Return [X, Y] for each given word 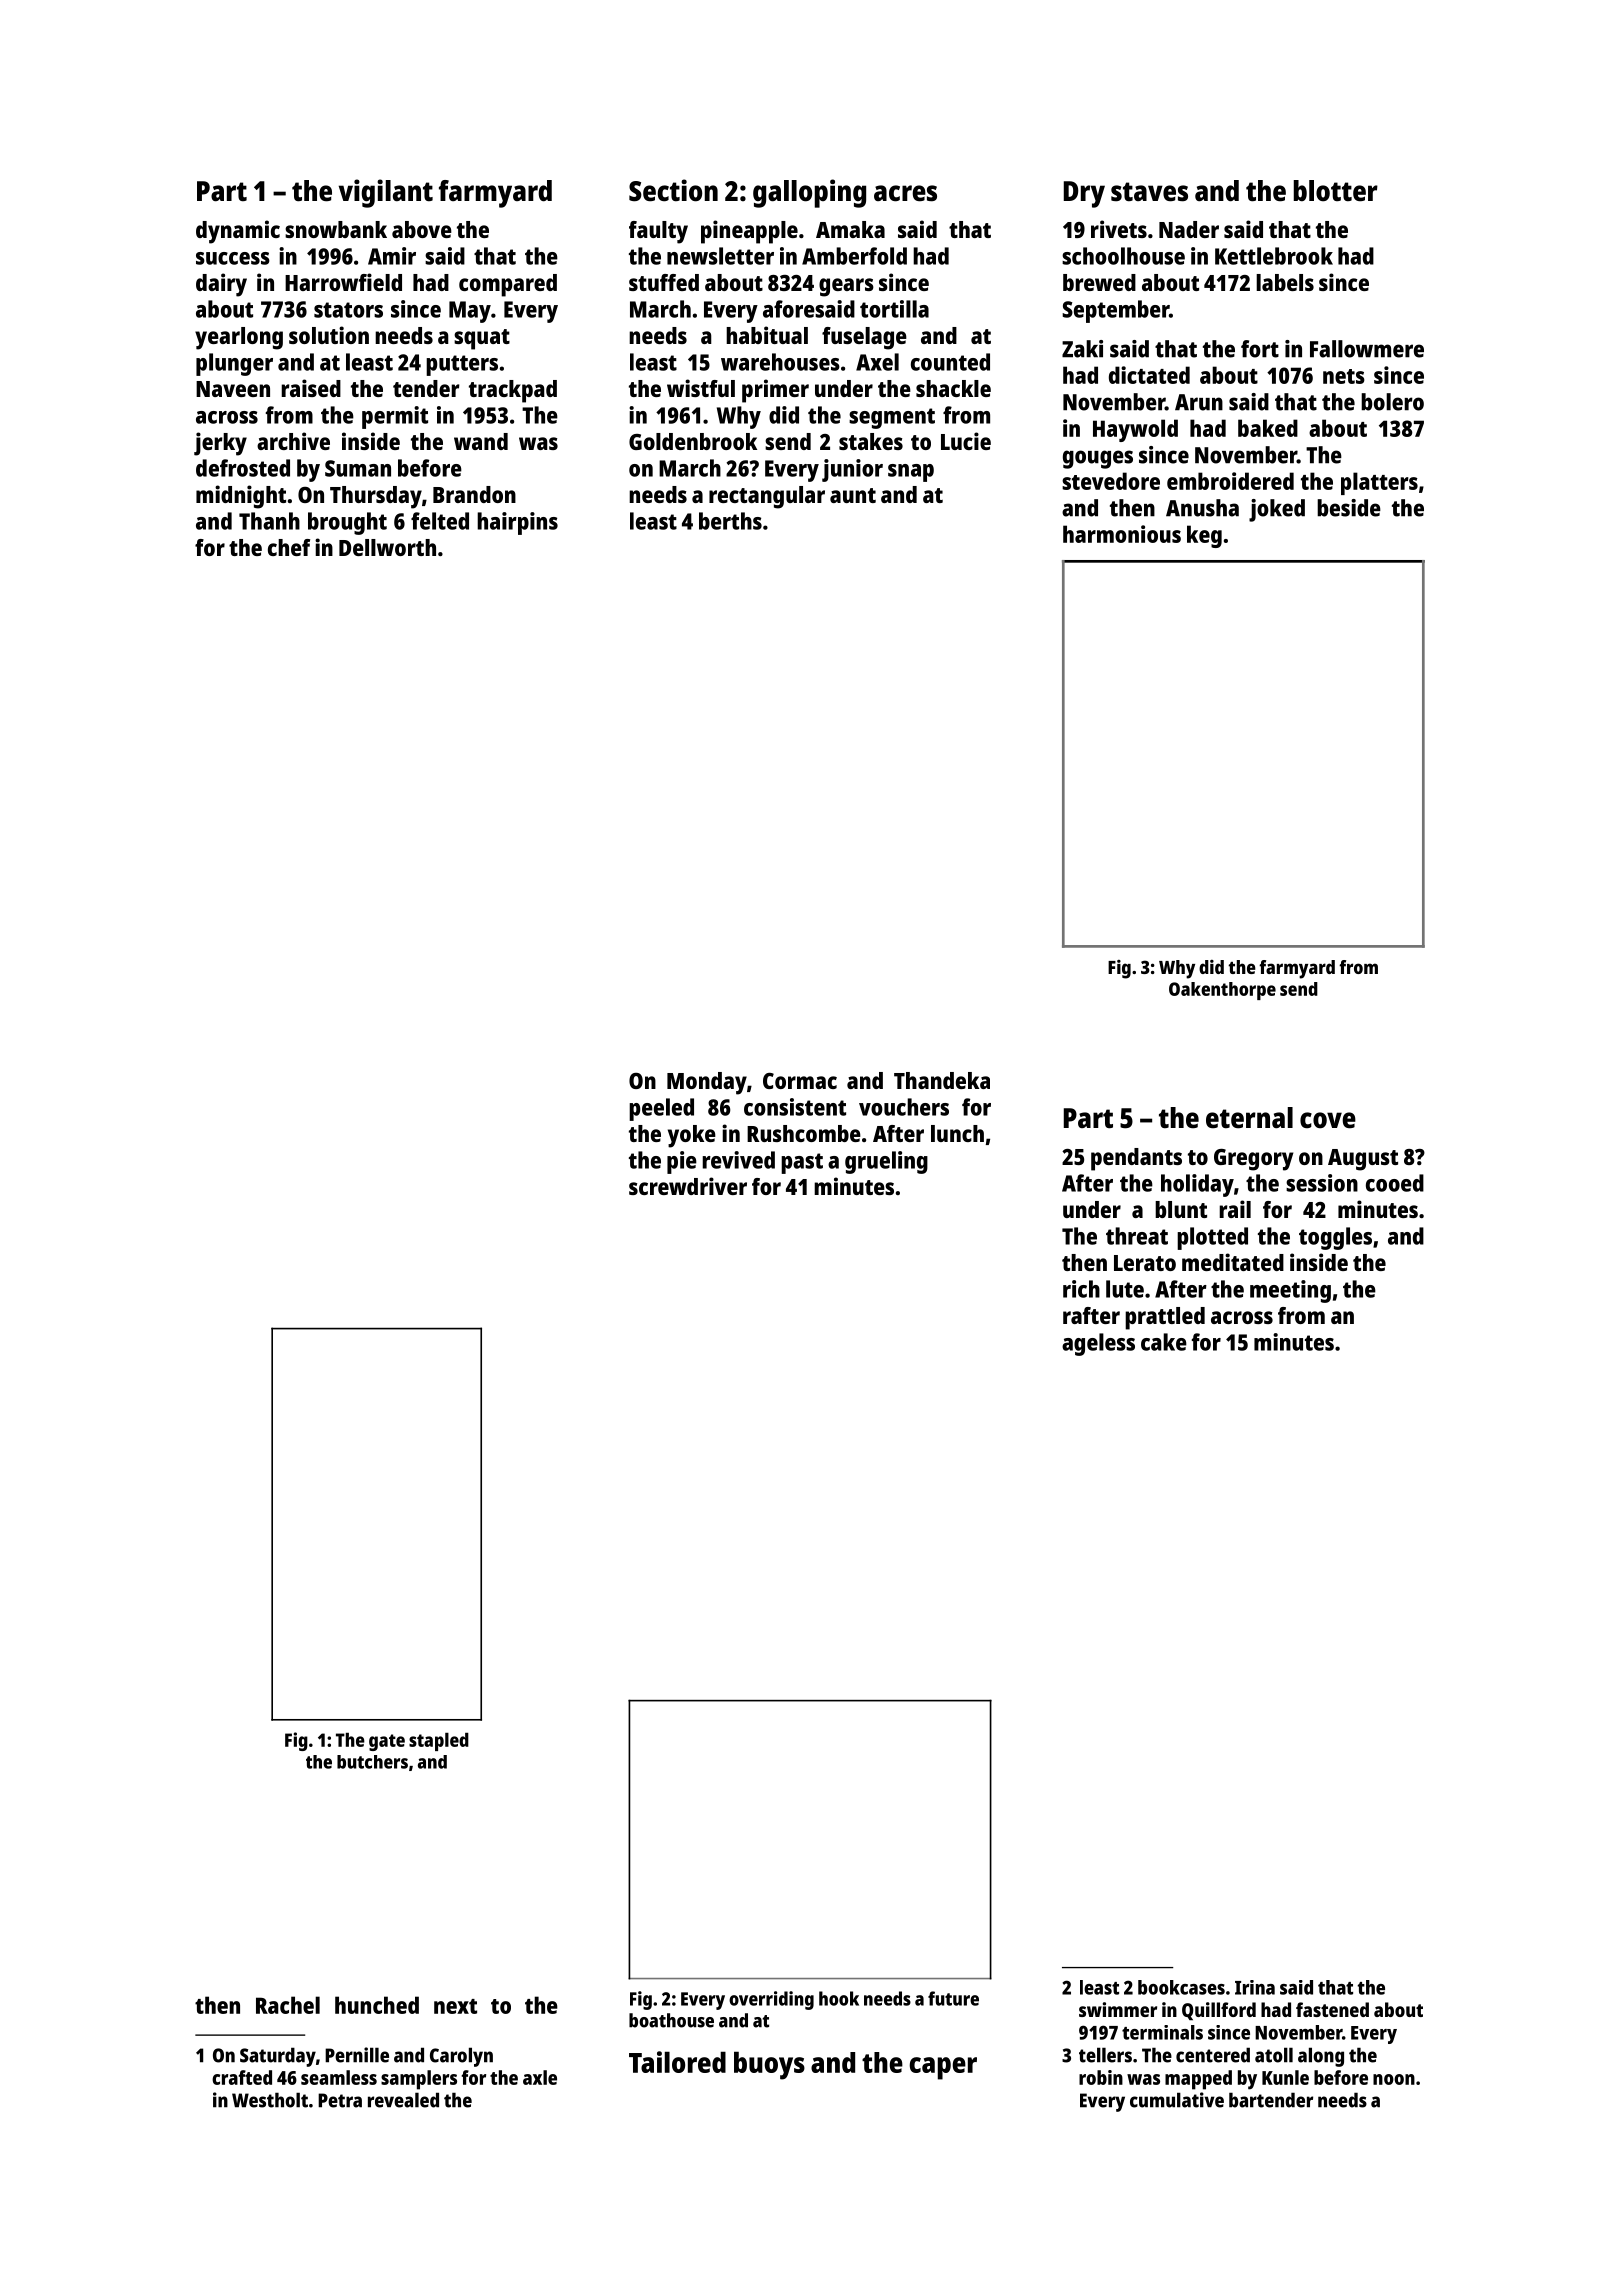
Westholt [270, 2100]
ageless [1098, 1344]
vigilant [386, 193]
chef [289, 547]
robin [1101, 2077]
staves [1149, 192]
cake [1164, 1342]
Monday [707, 1083]
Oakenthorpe [1222, 991]
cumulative [1177, 2100]
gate [387, 1742]
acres [905, 193]
